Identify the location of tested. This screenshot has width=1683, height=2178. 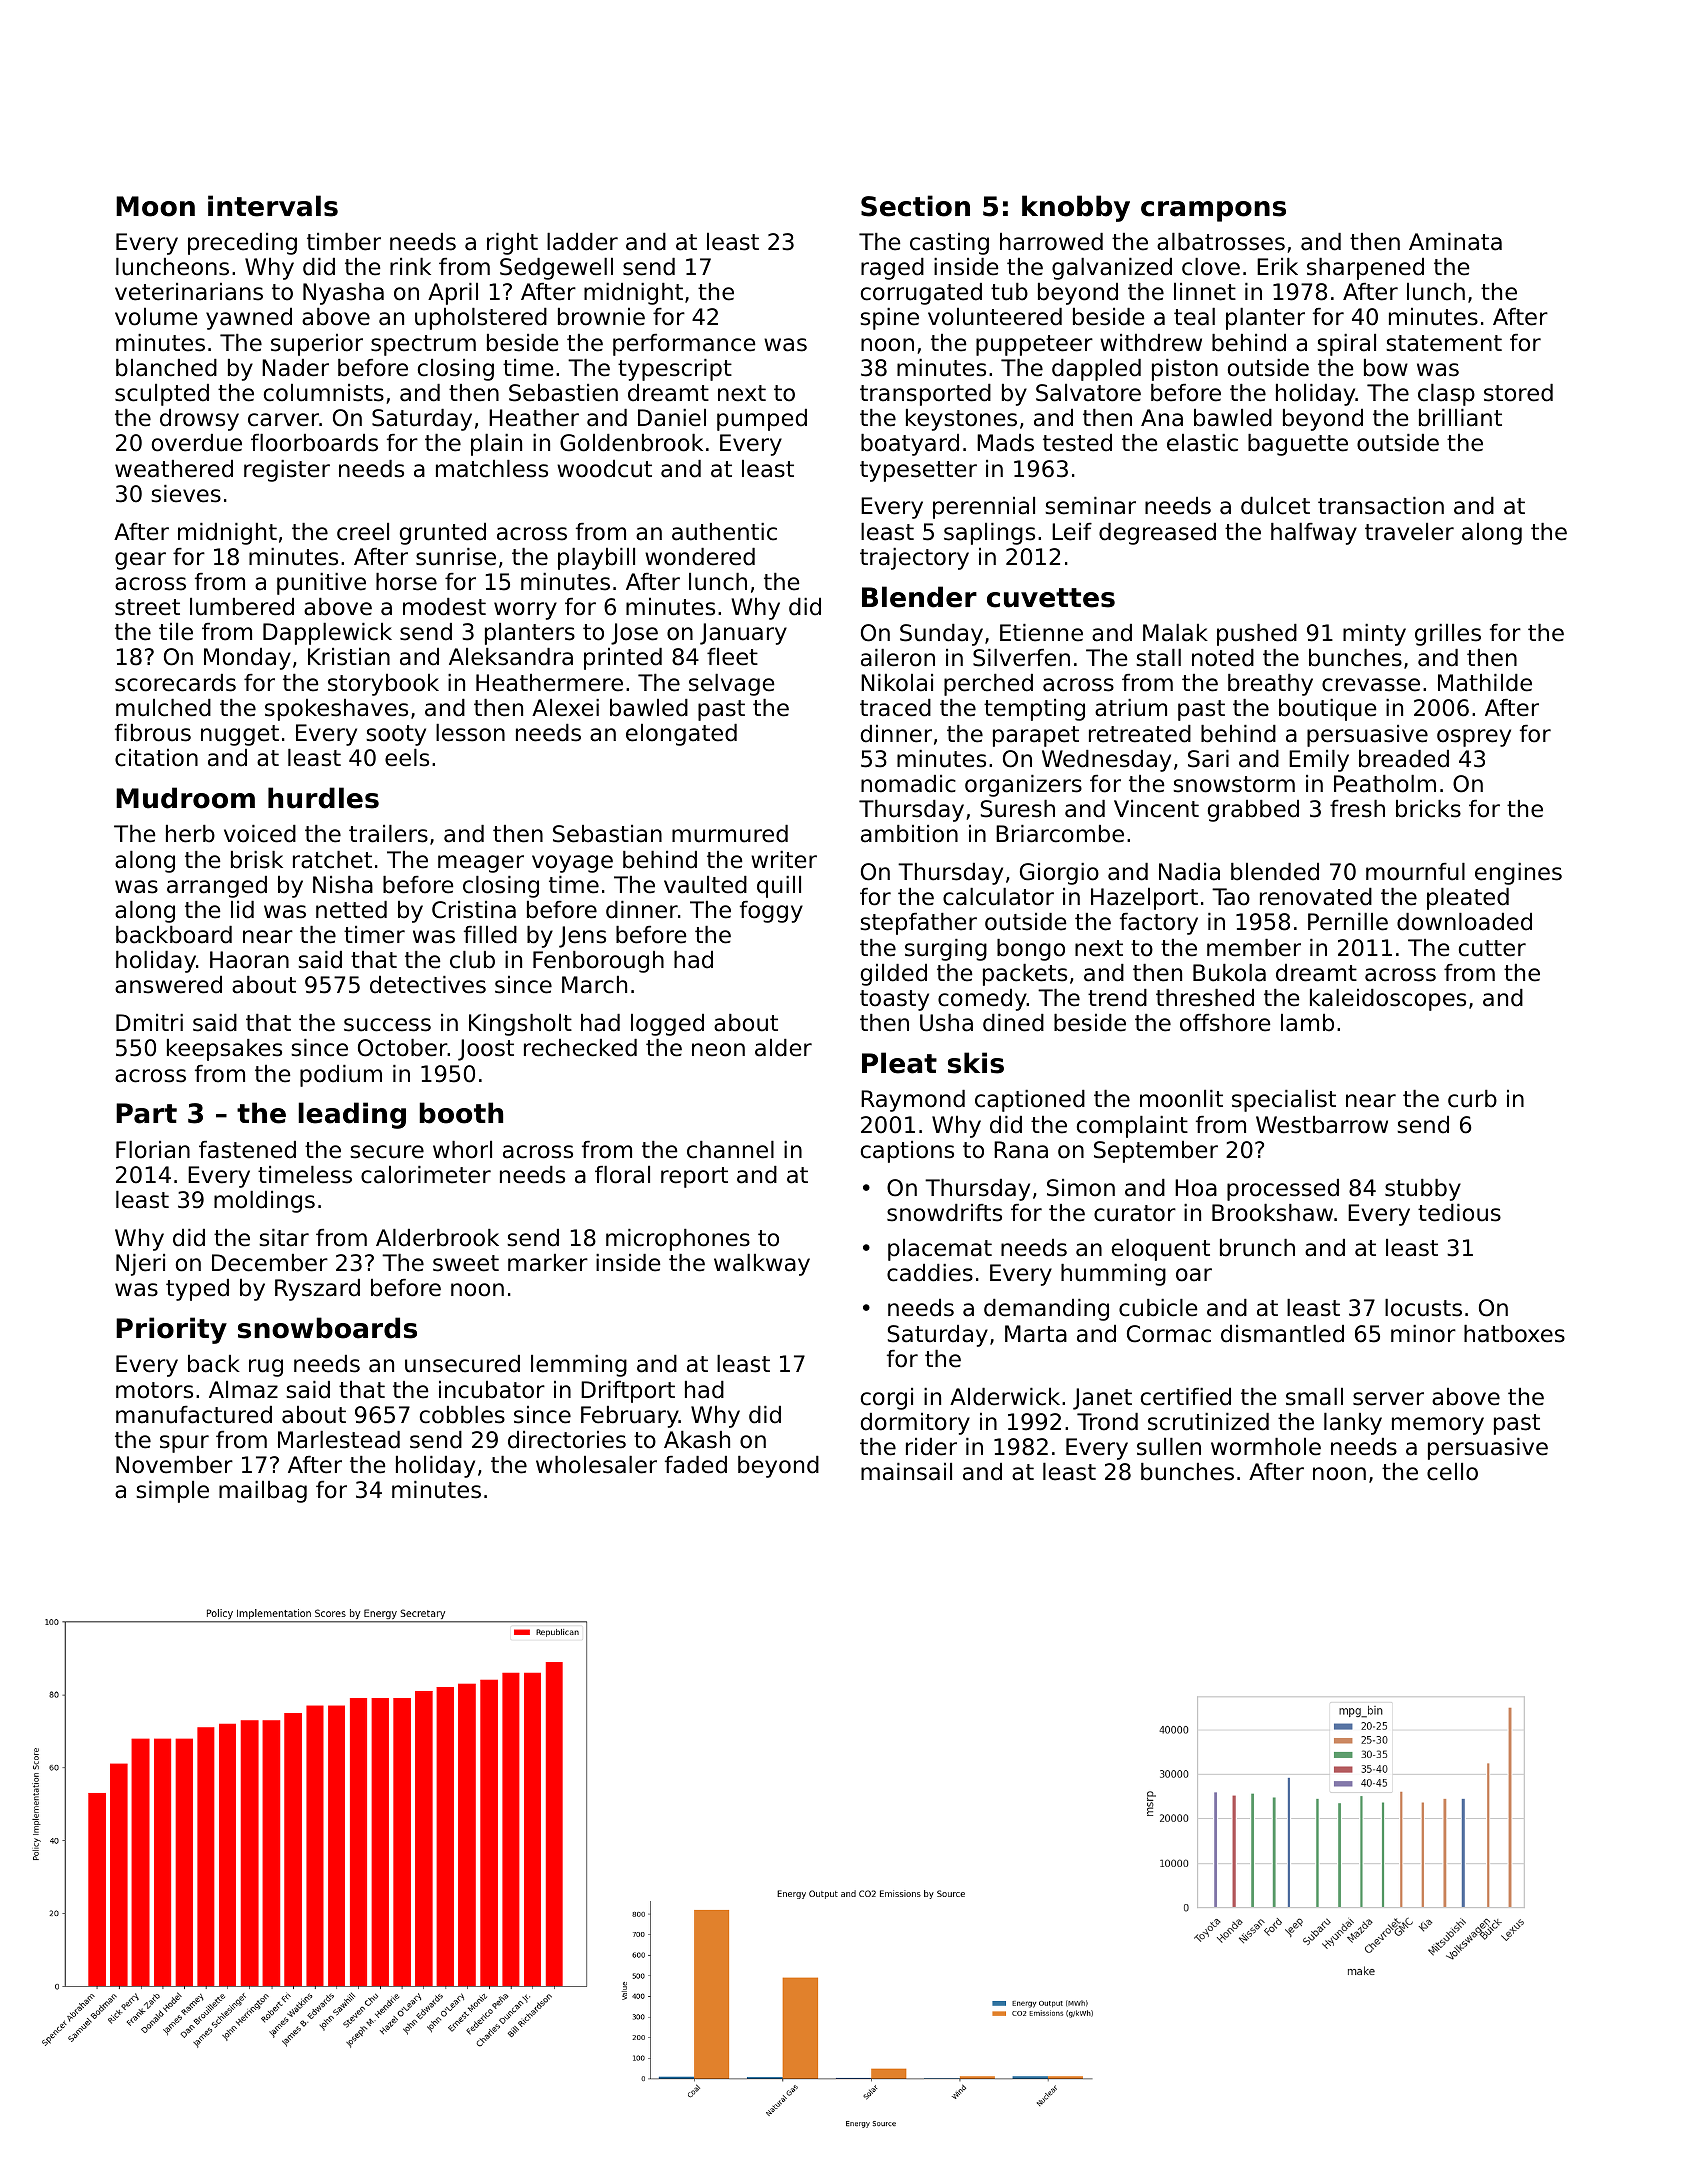
(1077, 443).
